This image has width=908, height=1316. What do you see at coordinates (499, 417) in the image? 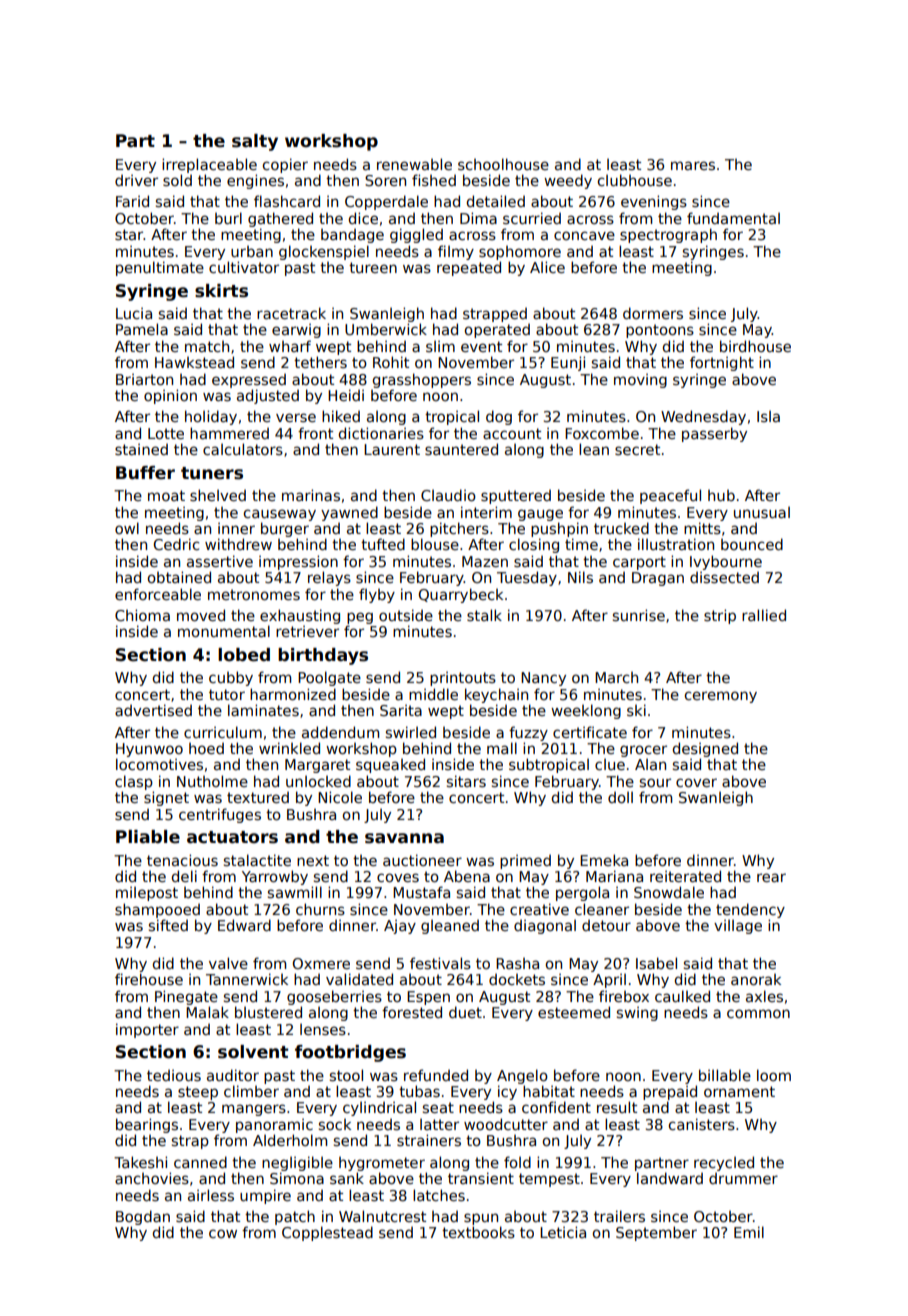
I see `dog` at bounding box center [499, 417].
